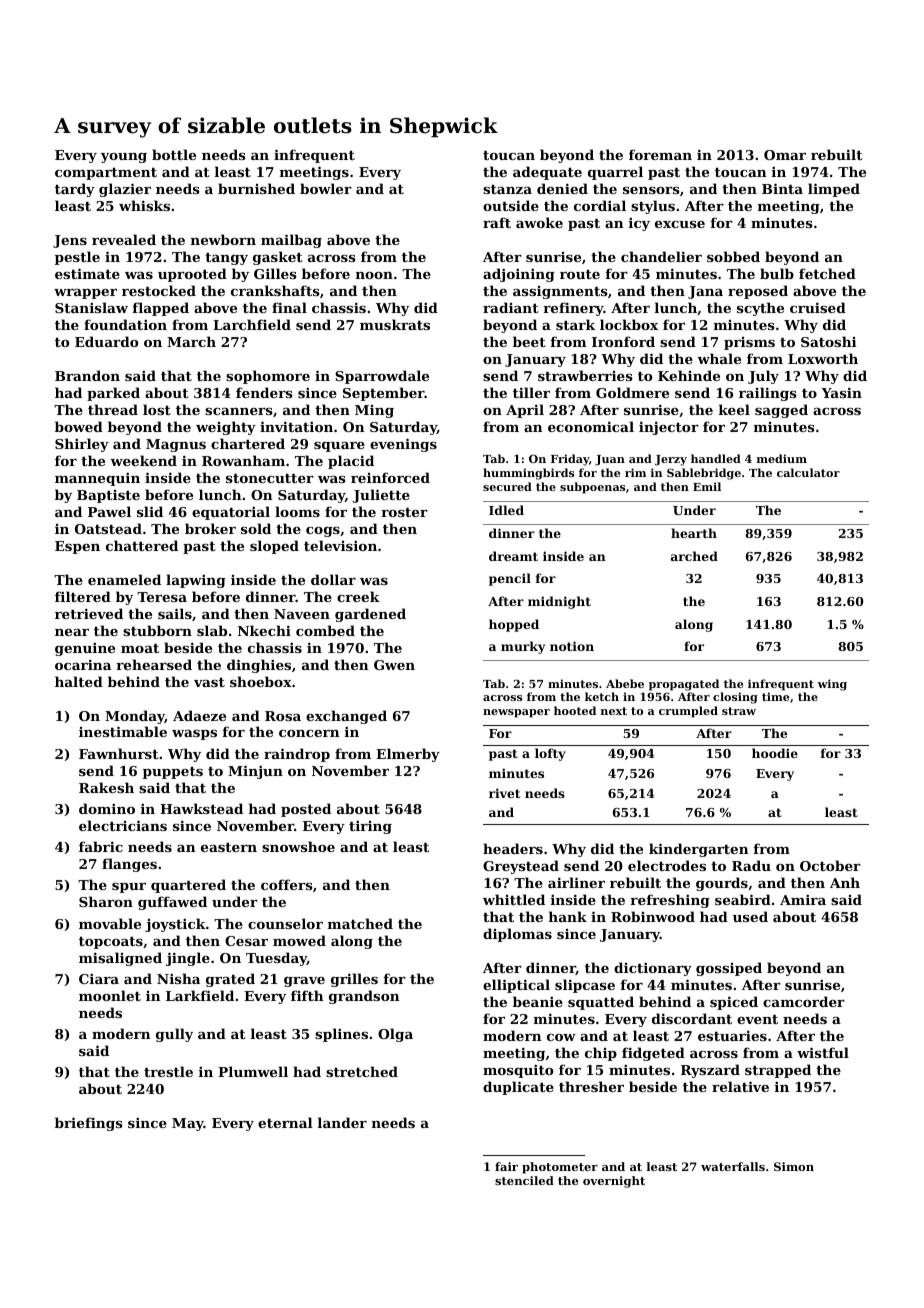 Image resolution: width=924 pixels, height=1308 pixels. I want to click on stonecutter, so click(270, 478).
